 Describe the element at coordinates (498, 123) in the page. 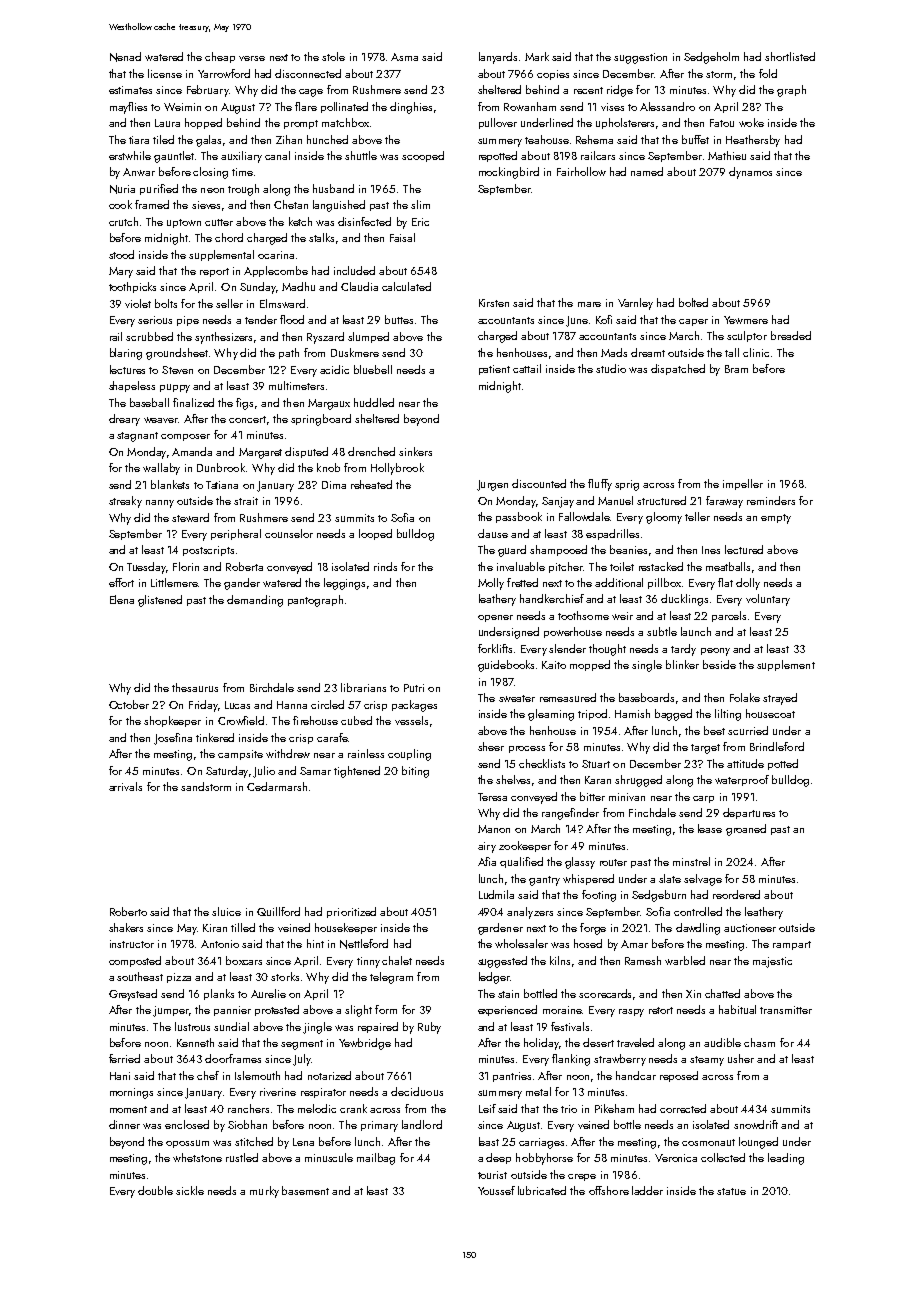

I see `pullover` at that location.
